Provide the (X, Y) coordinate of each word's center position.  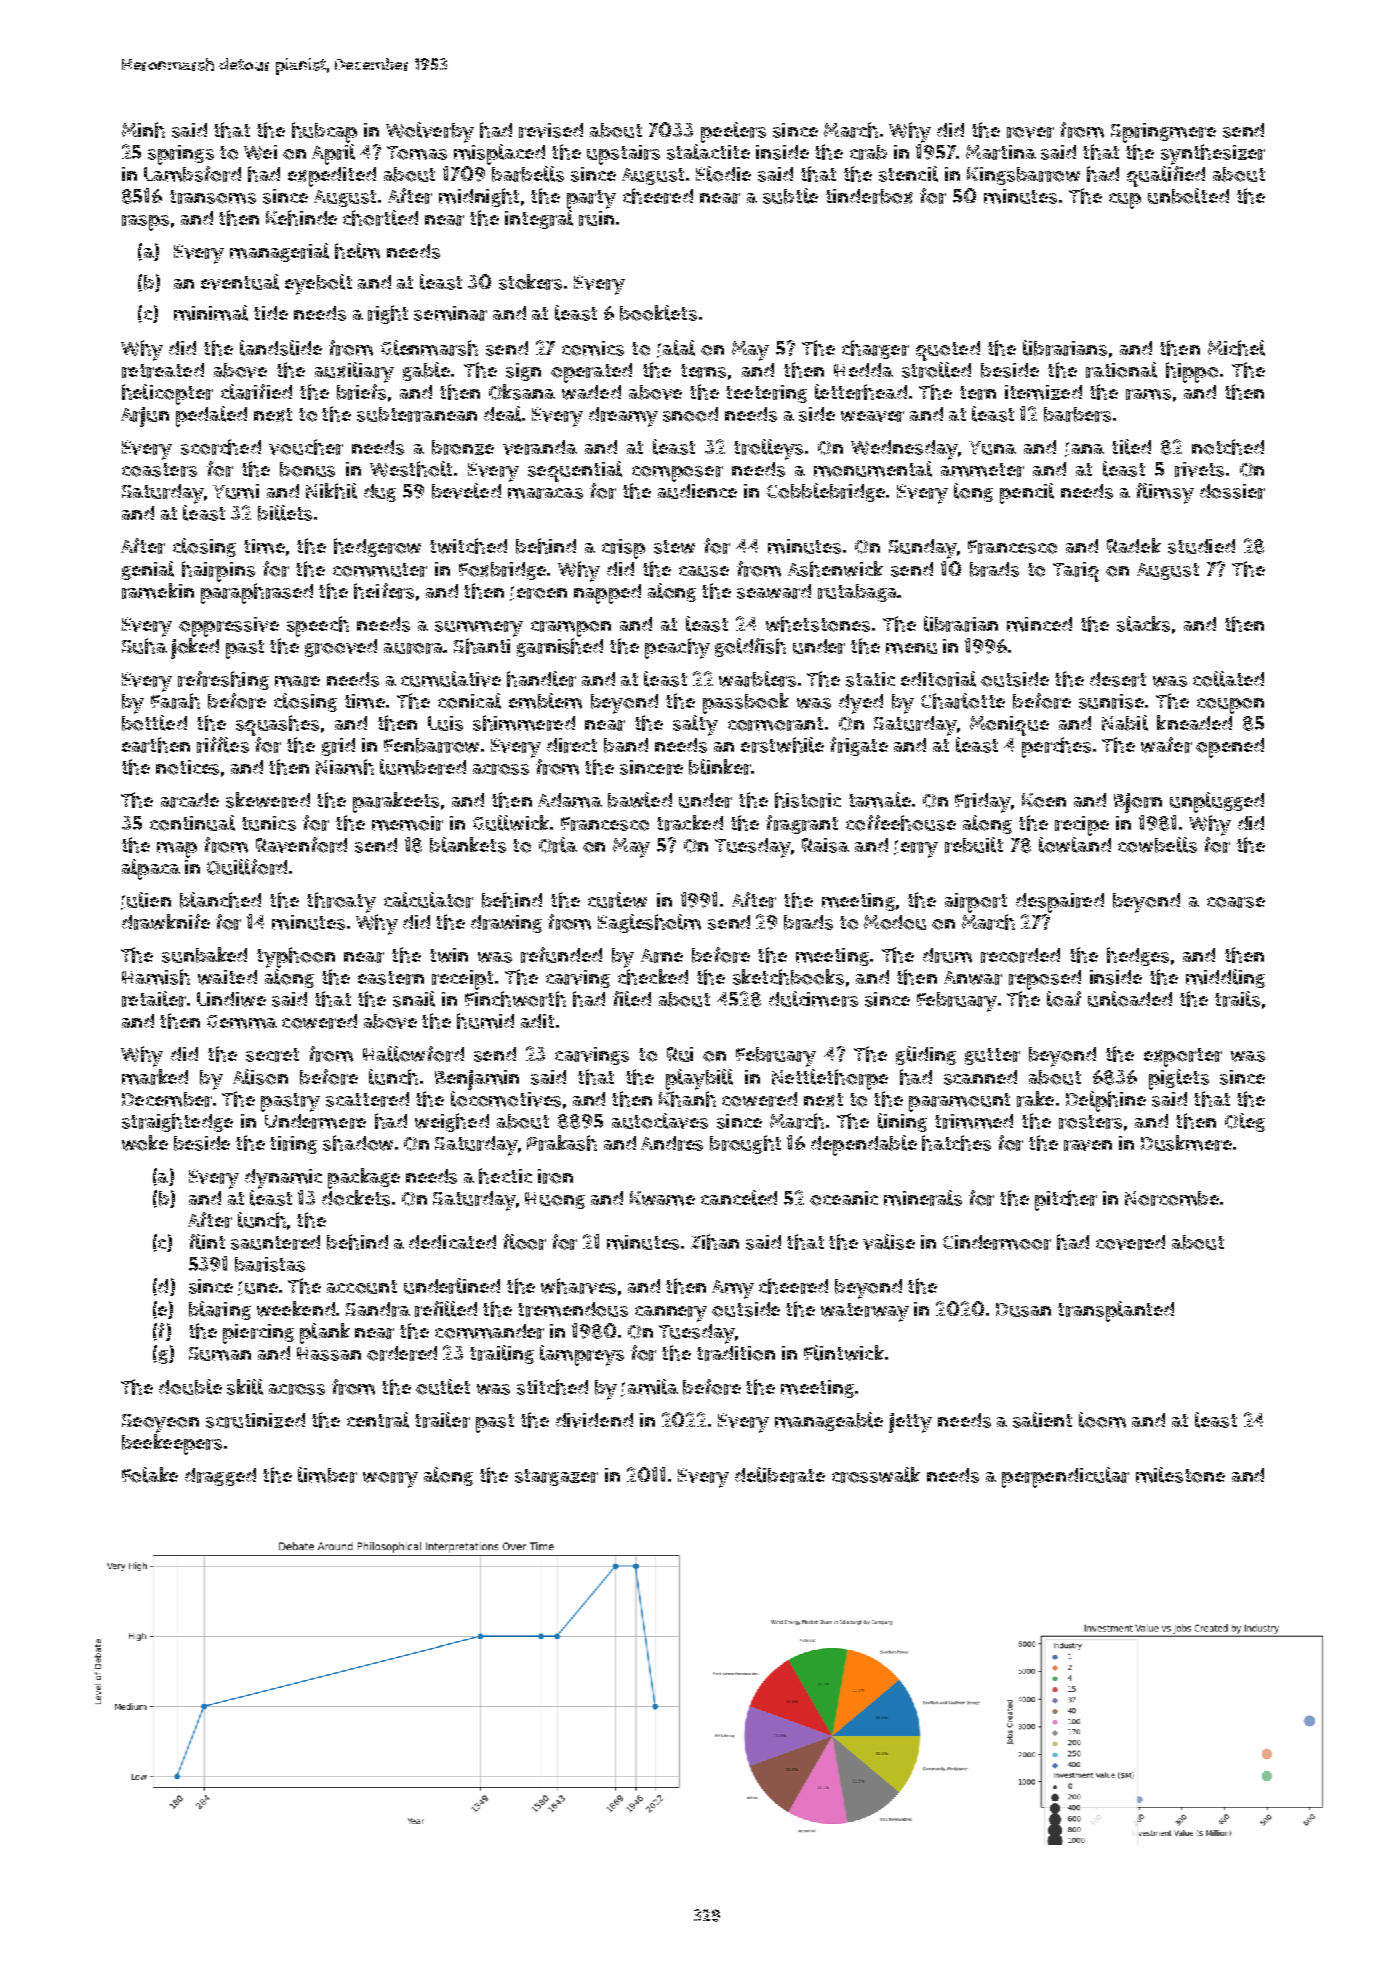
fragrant (802, 824)
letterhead (861, 392)
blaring (220, 1310)
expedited (332, 177)
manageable (829, 1421)
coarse (1236, 902)
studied (1201, 546)
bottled (154, 723)
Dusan (1023, 1310)
